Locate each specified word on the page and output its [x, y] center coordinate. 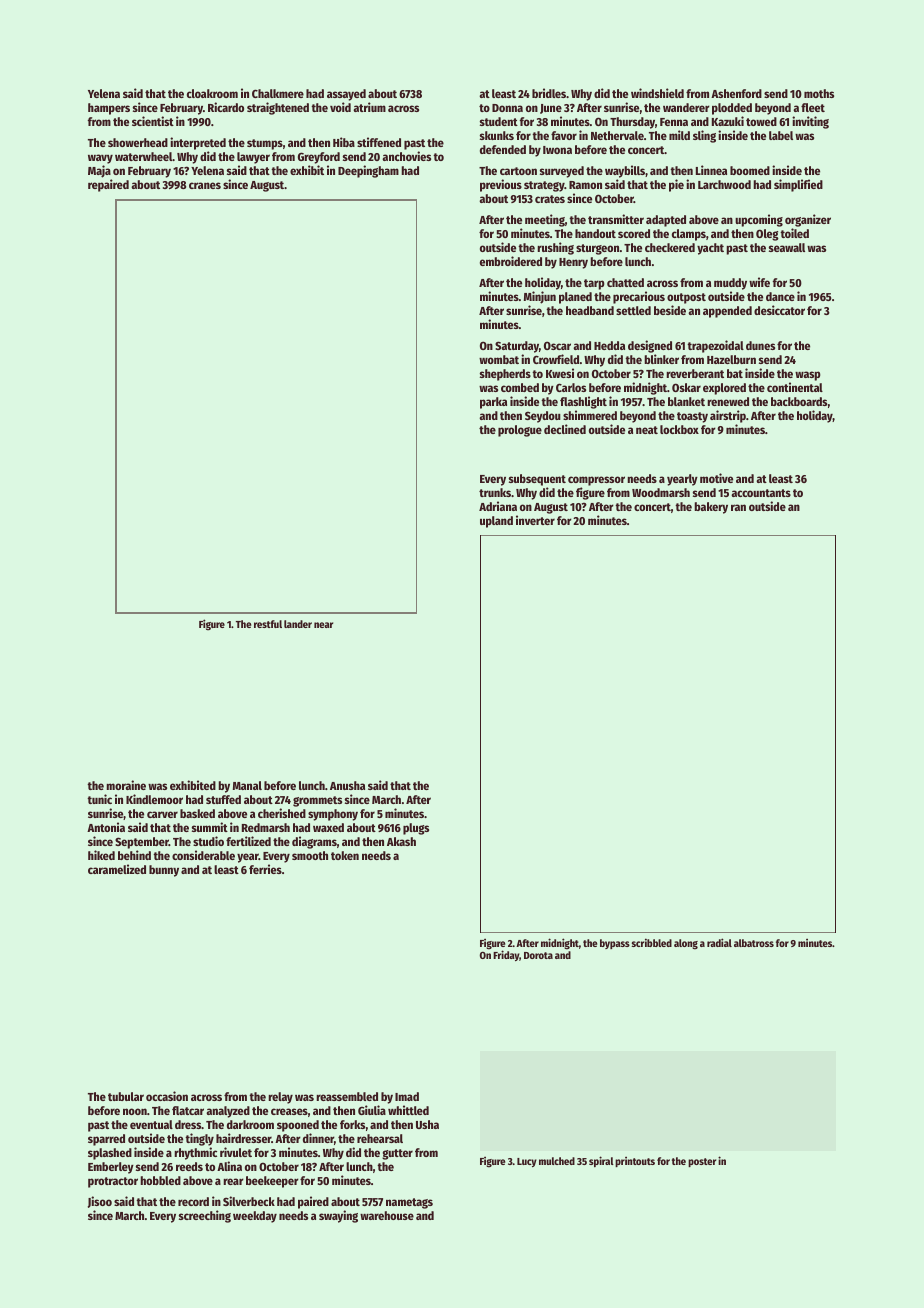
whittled [408, 1110]
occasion [167, 1096]
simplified [798, 185]
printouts [635, 1162]
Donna [507, 108]
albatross [754, 943]
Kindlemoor [154, 799]
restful [268, 624]
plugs [416, 829]
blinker [661, 359]
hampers [109, 109]
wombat [499, 359]
